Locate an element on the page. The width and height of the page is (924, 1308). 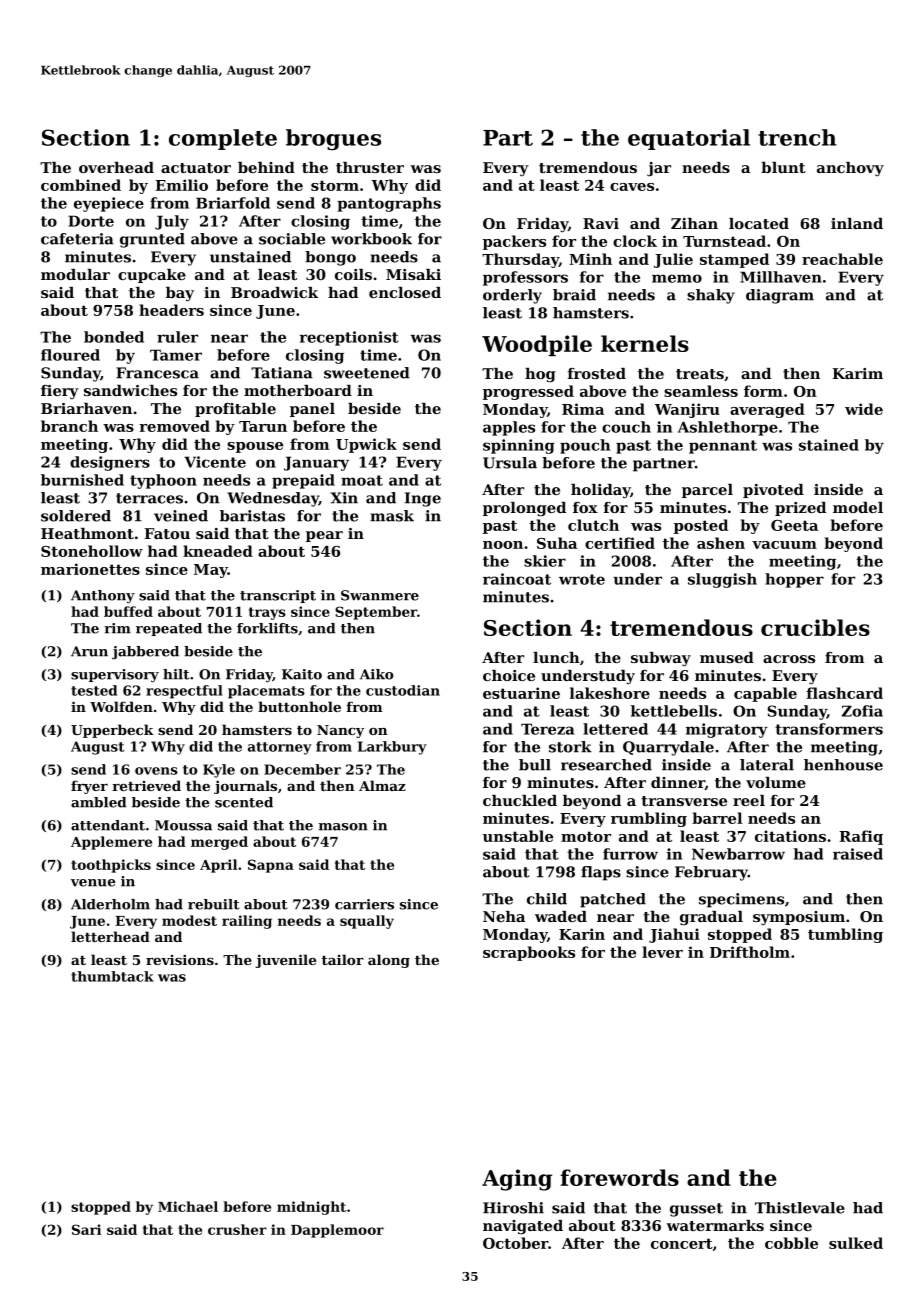
tailor is located at coordinates (343, 959).
